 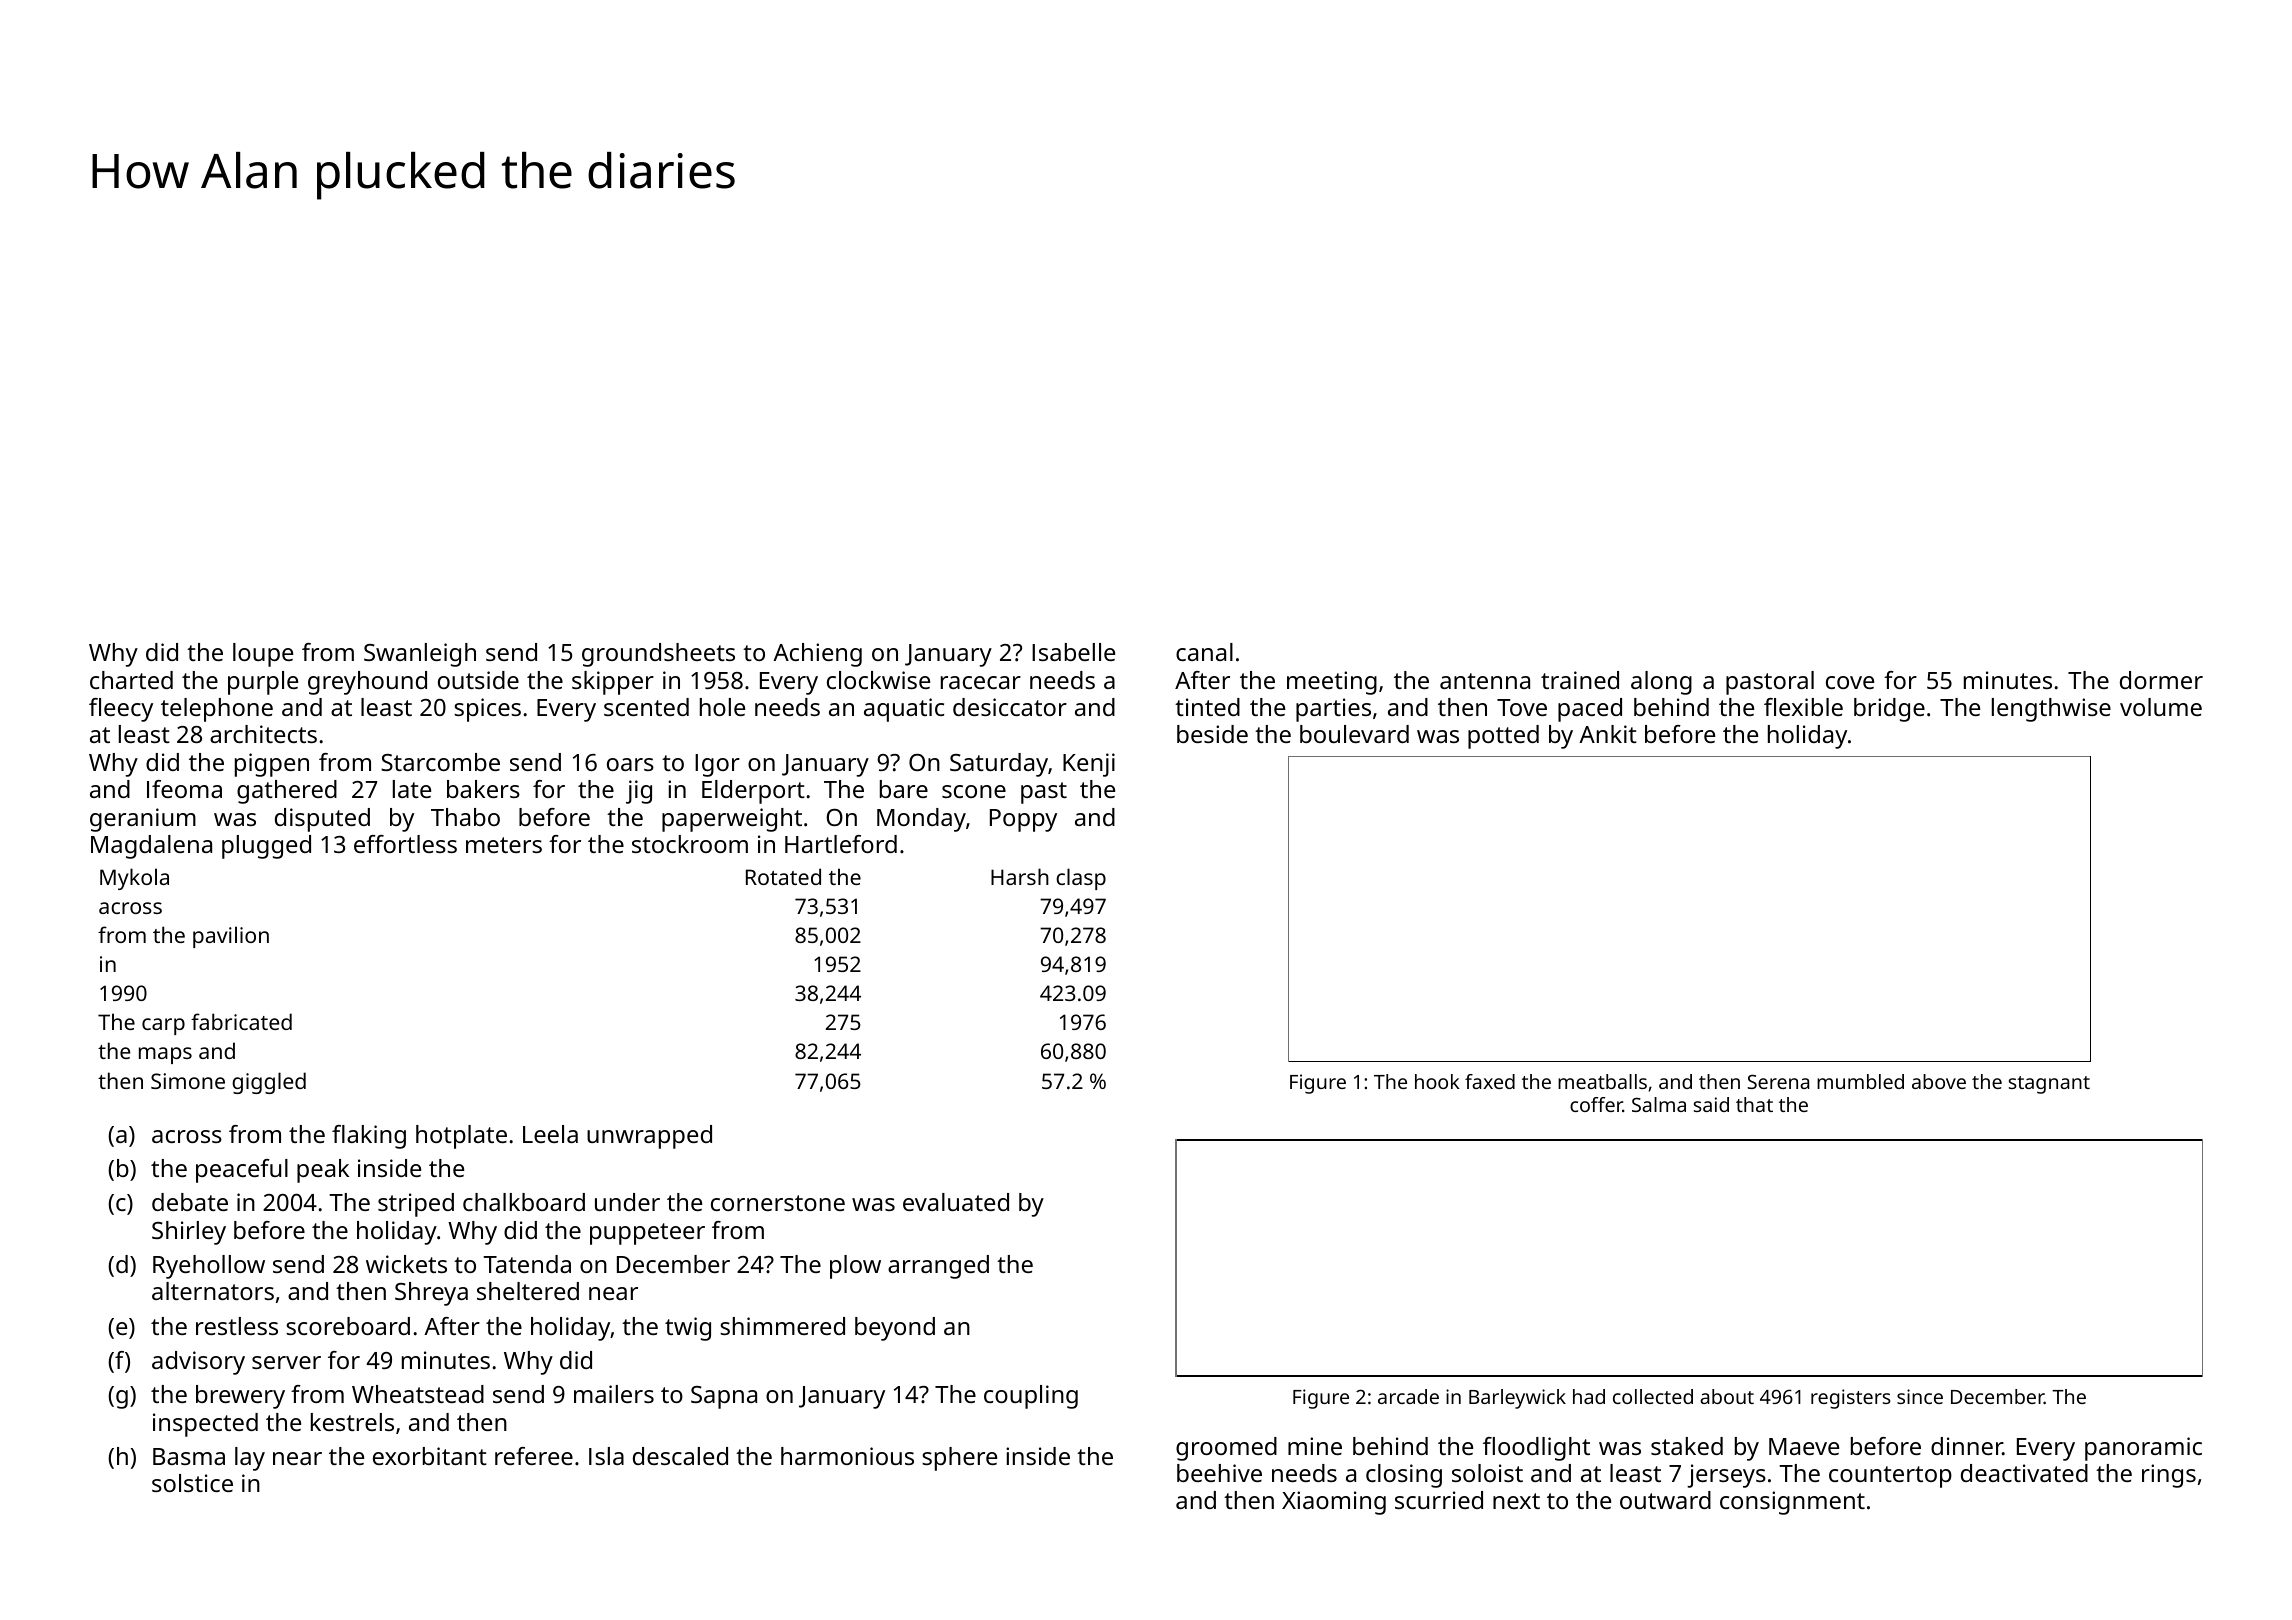 What do you see at coordinates (550, 1134) in the document?
I see `Leela` at bounding box center [550, 1134].
